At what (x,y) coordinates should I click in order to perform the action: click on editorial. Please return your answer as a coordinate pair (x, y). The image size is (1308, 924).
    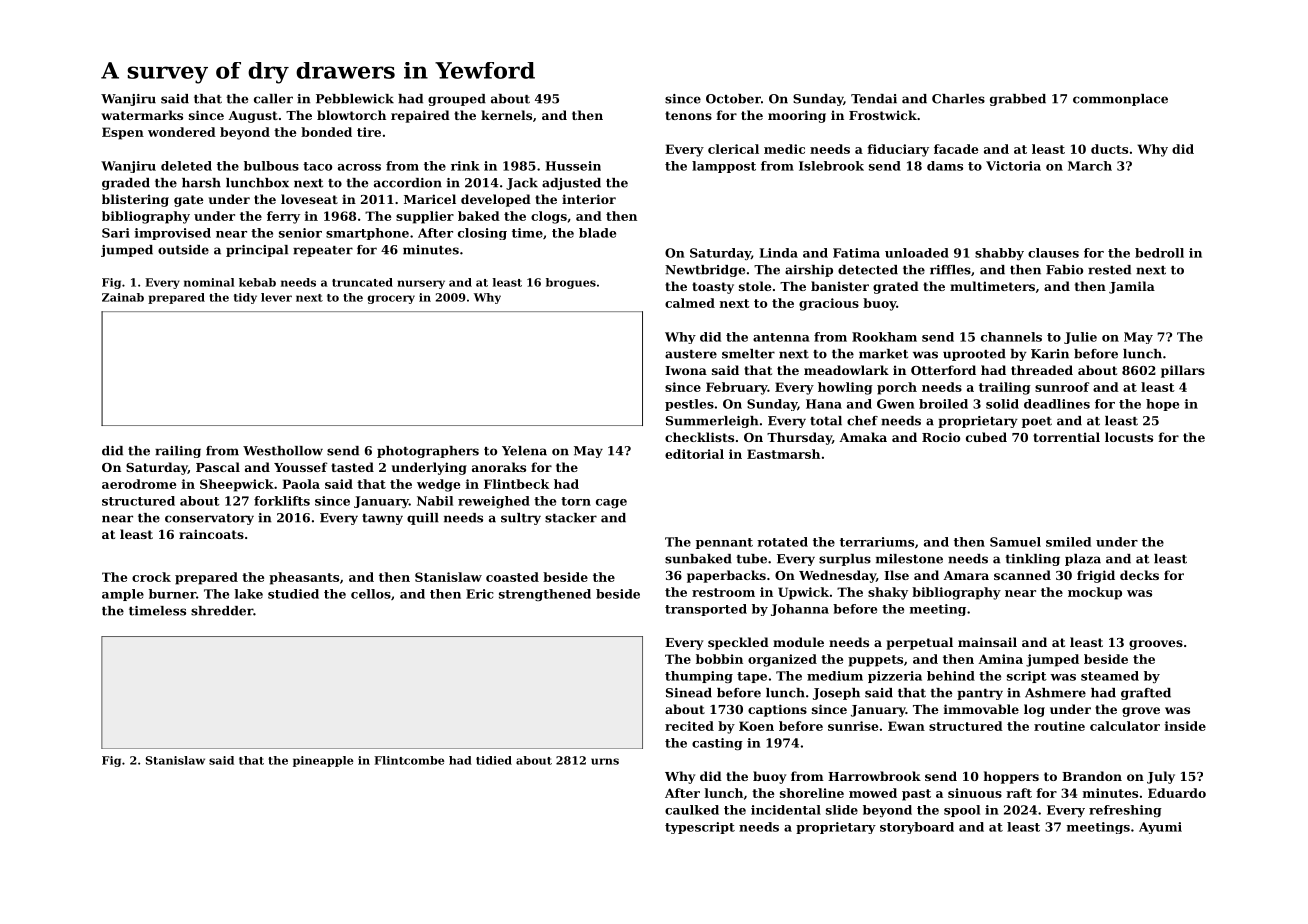
    Looking at the image, I should click on (694, 454).
